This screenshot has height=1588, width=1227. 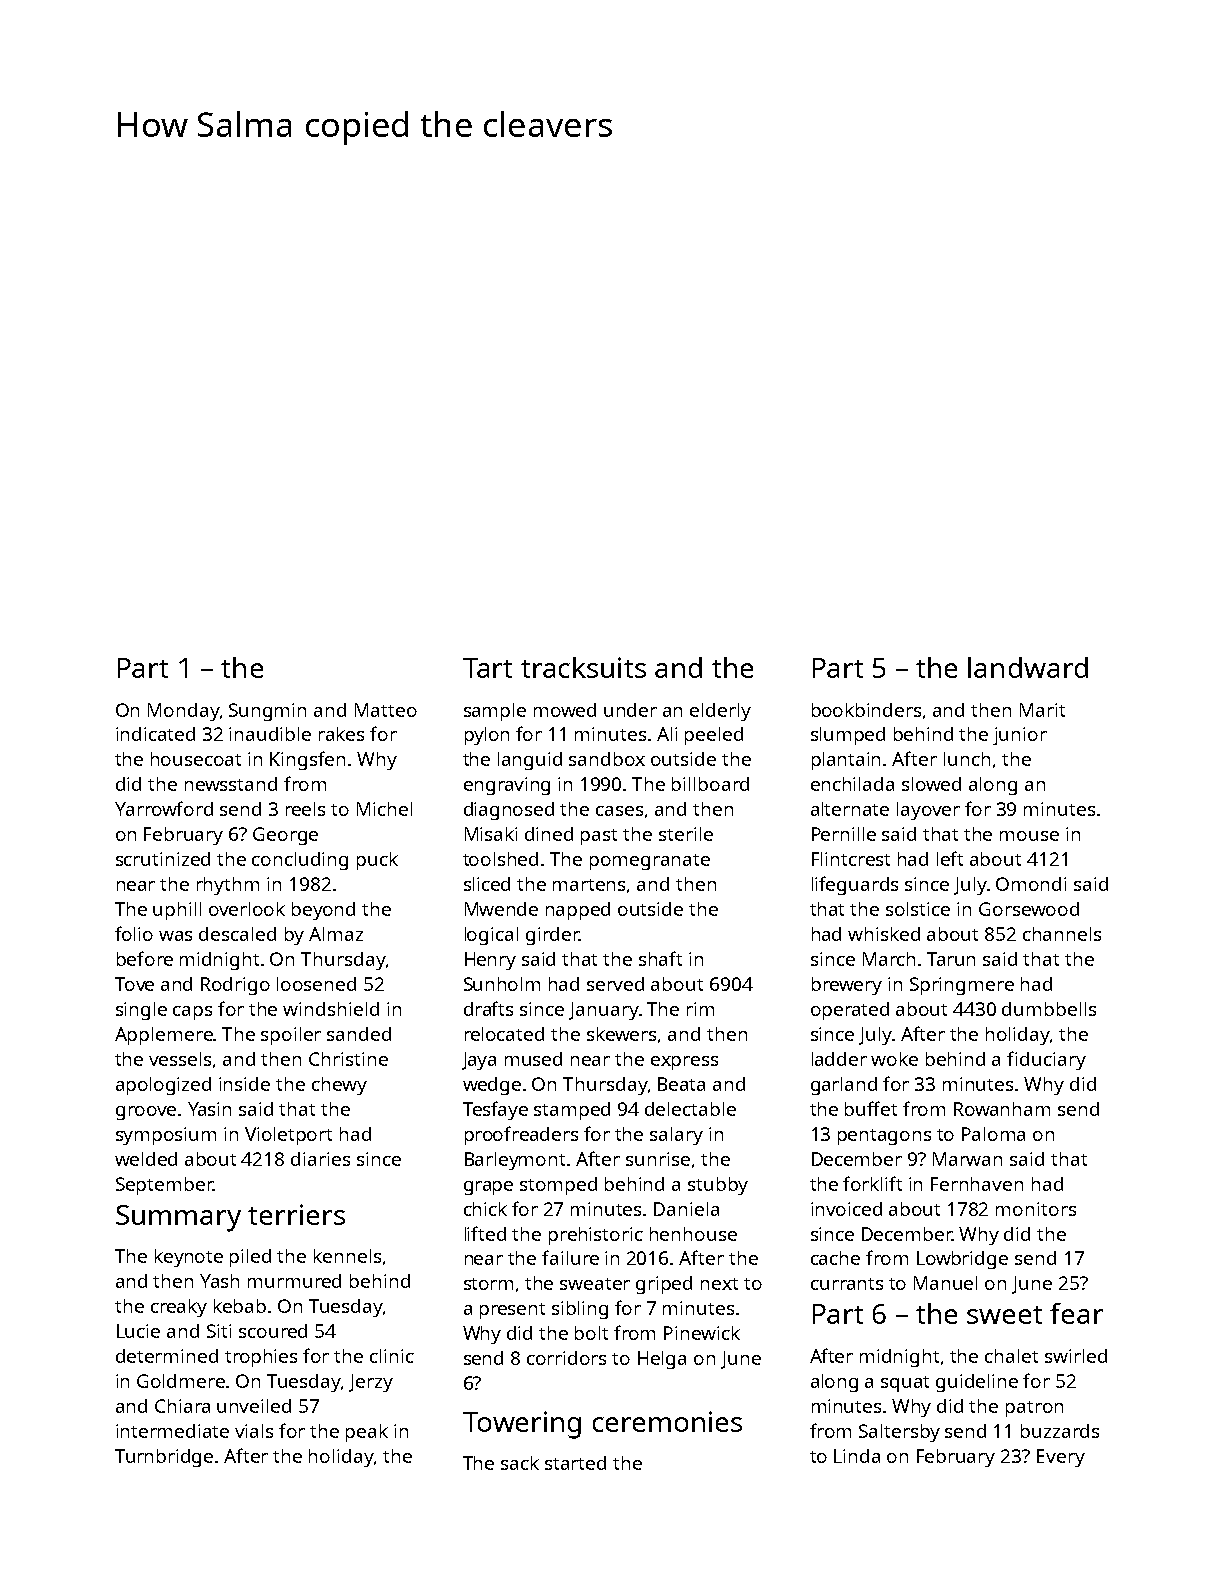 I want to click on groove, so click(x=146, y=1113).
